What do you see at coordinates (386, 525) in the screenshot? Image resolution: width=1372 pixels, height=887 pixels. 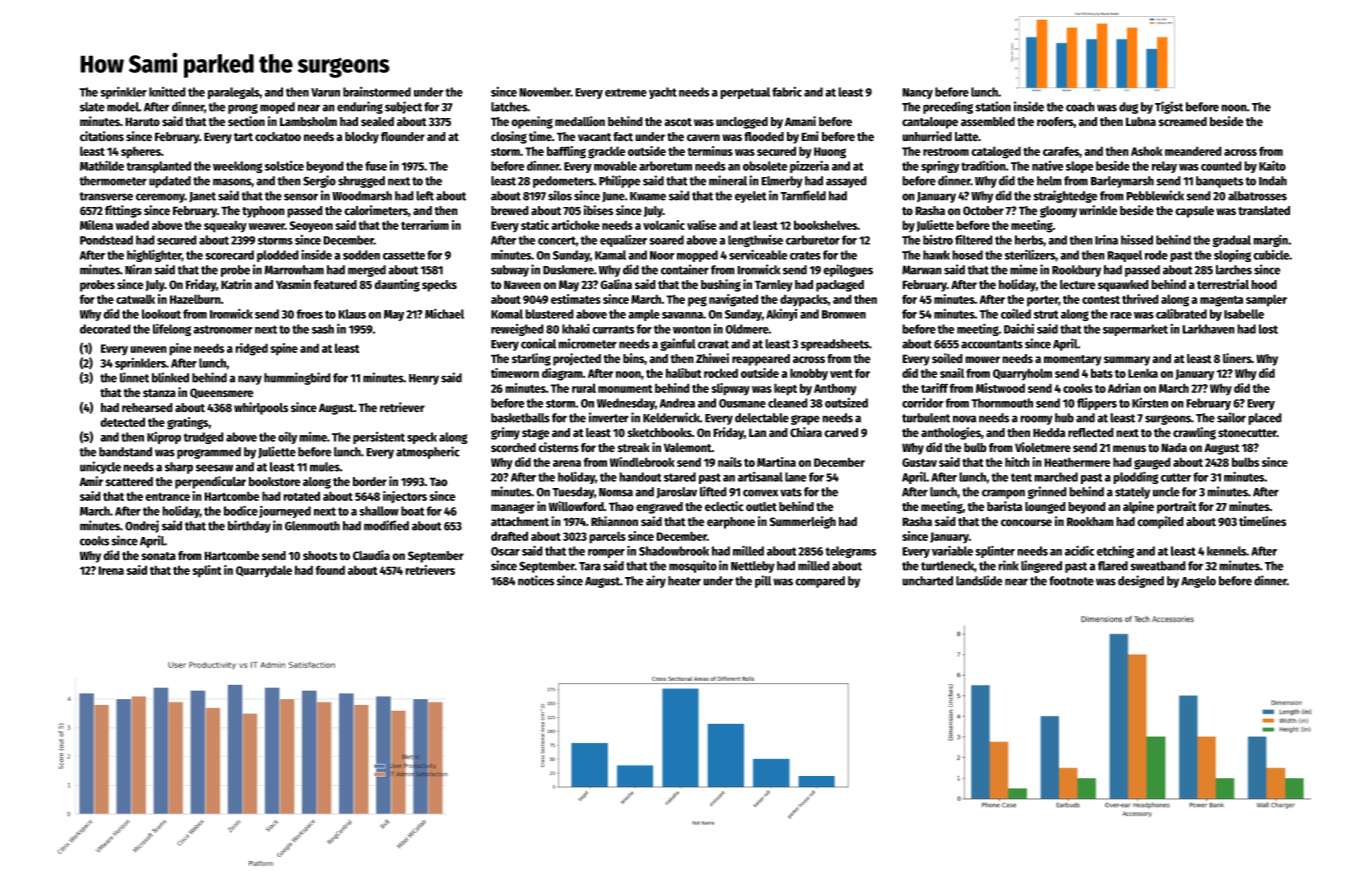 I see `modified` at bounding box center [386, 525].
